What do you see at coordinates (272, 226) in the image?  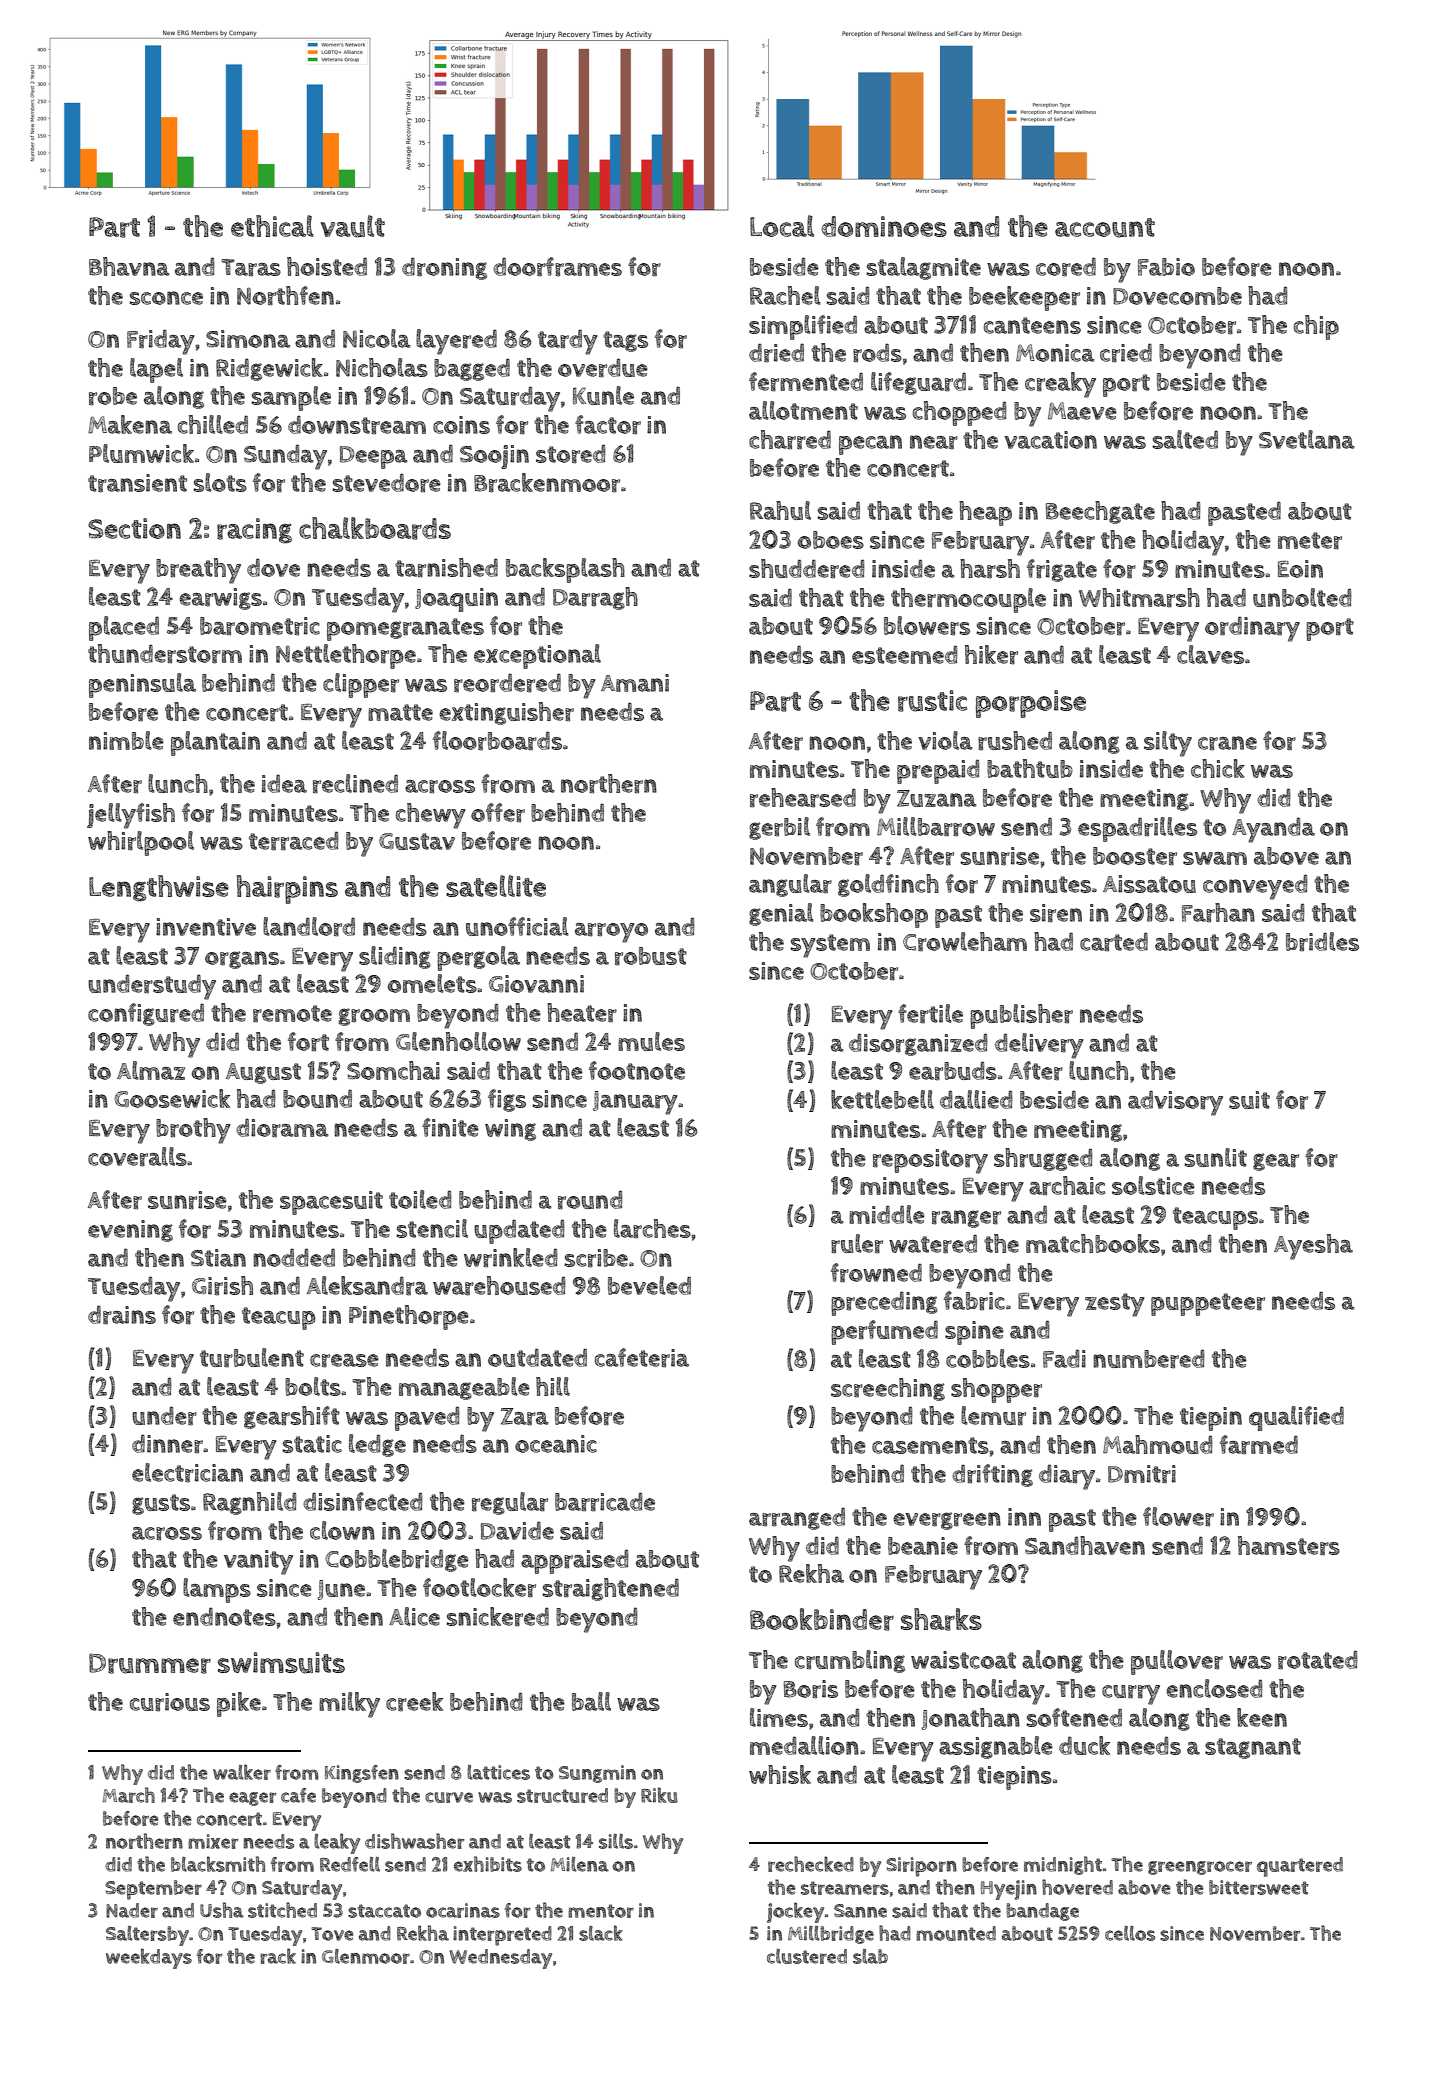 I see `ethical` at bounding box center [272, 226].
